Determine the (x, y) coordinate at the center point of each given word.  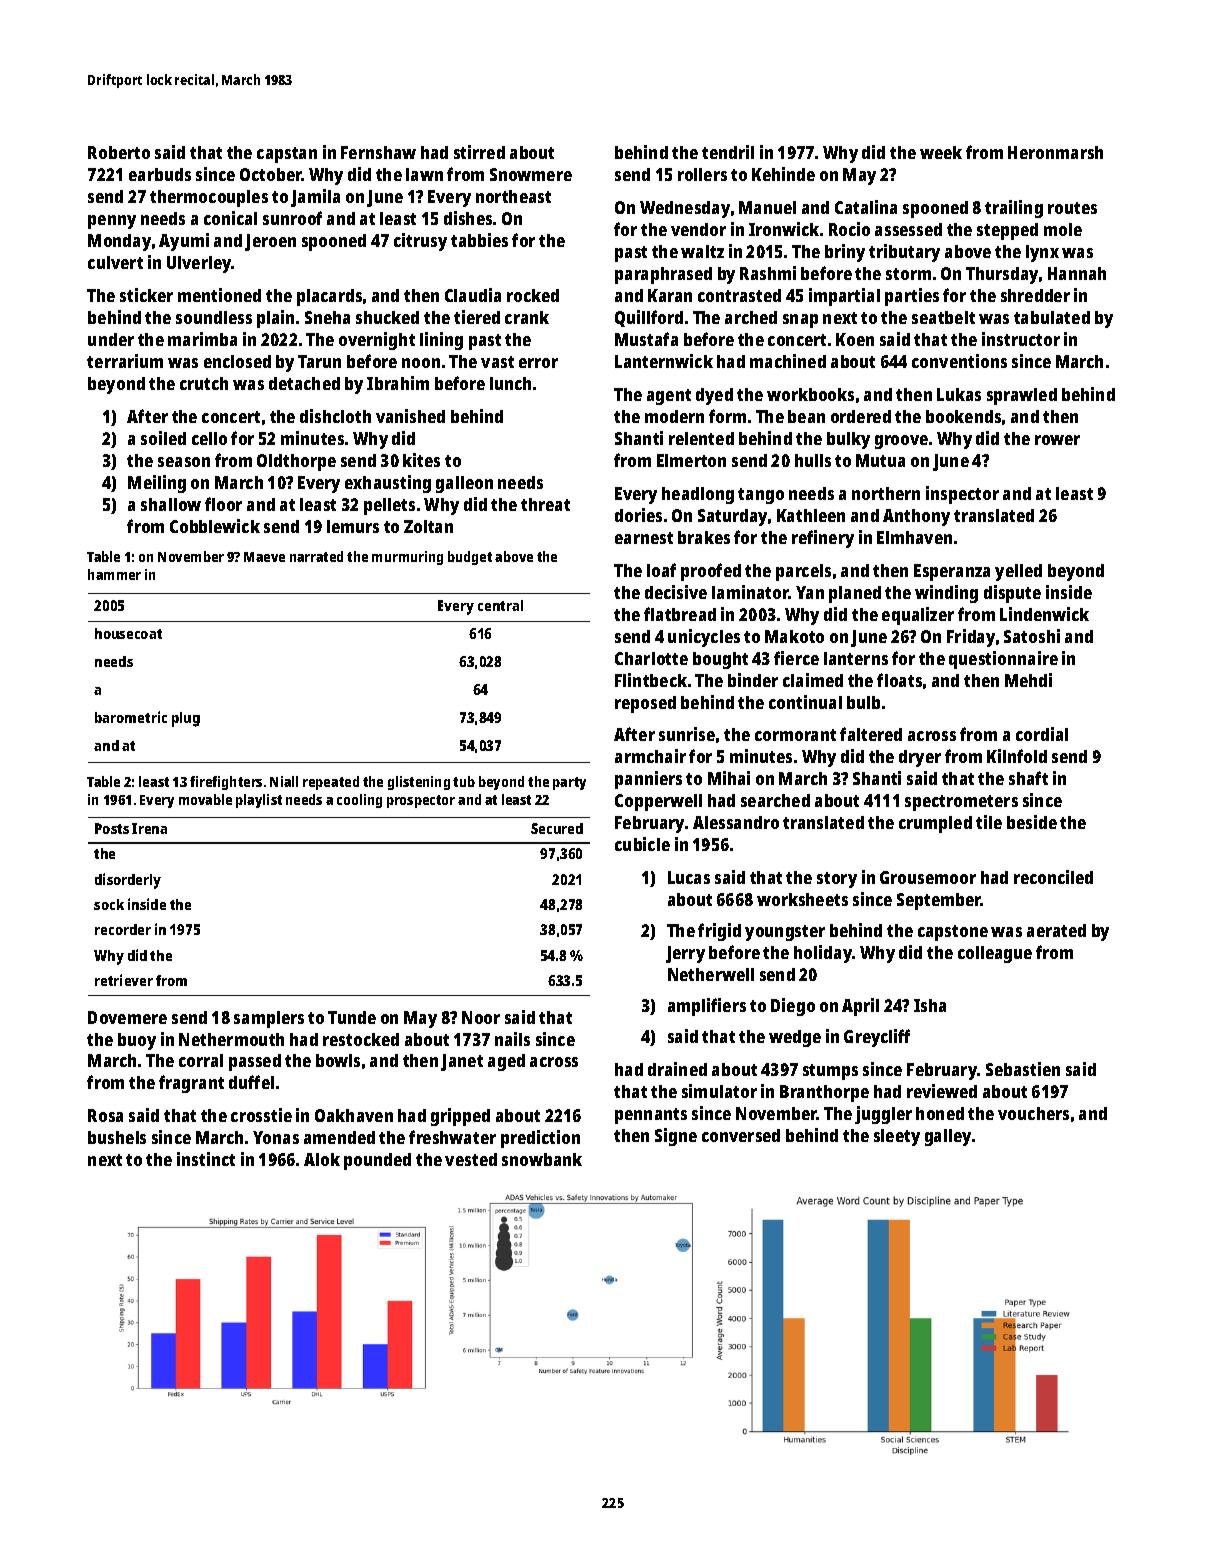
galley (948, 1137)
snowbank (542, 1159)
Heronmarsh (1055, 152)
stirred (479, 152)
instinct (206, 1159)
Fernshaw (378, 152)
